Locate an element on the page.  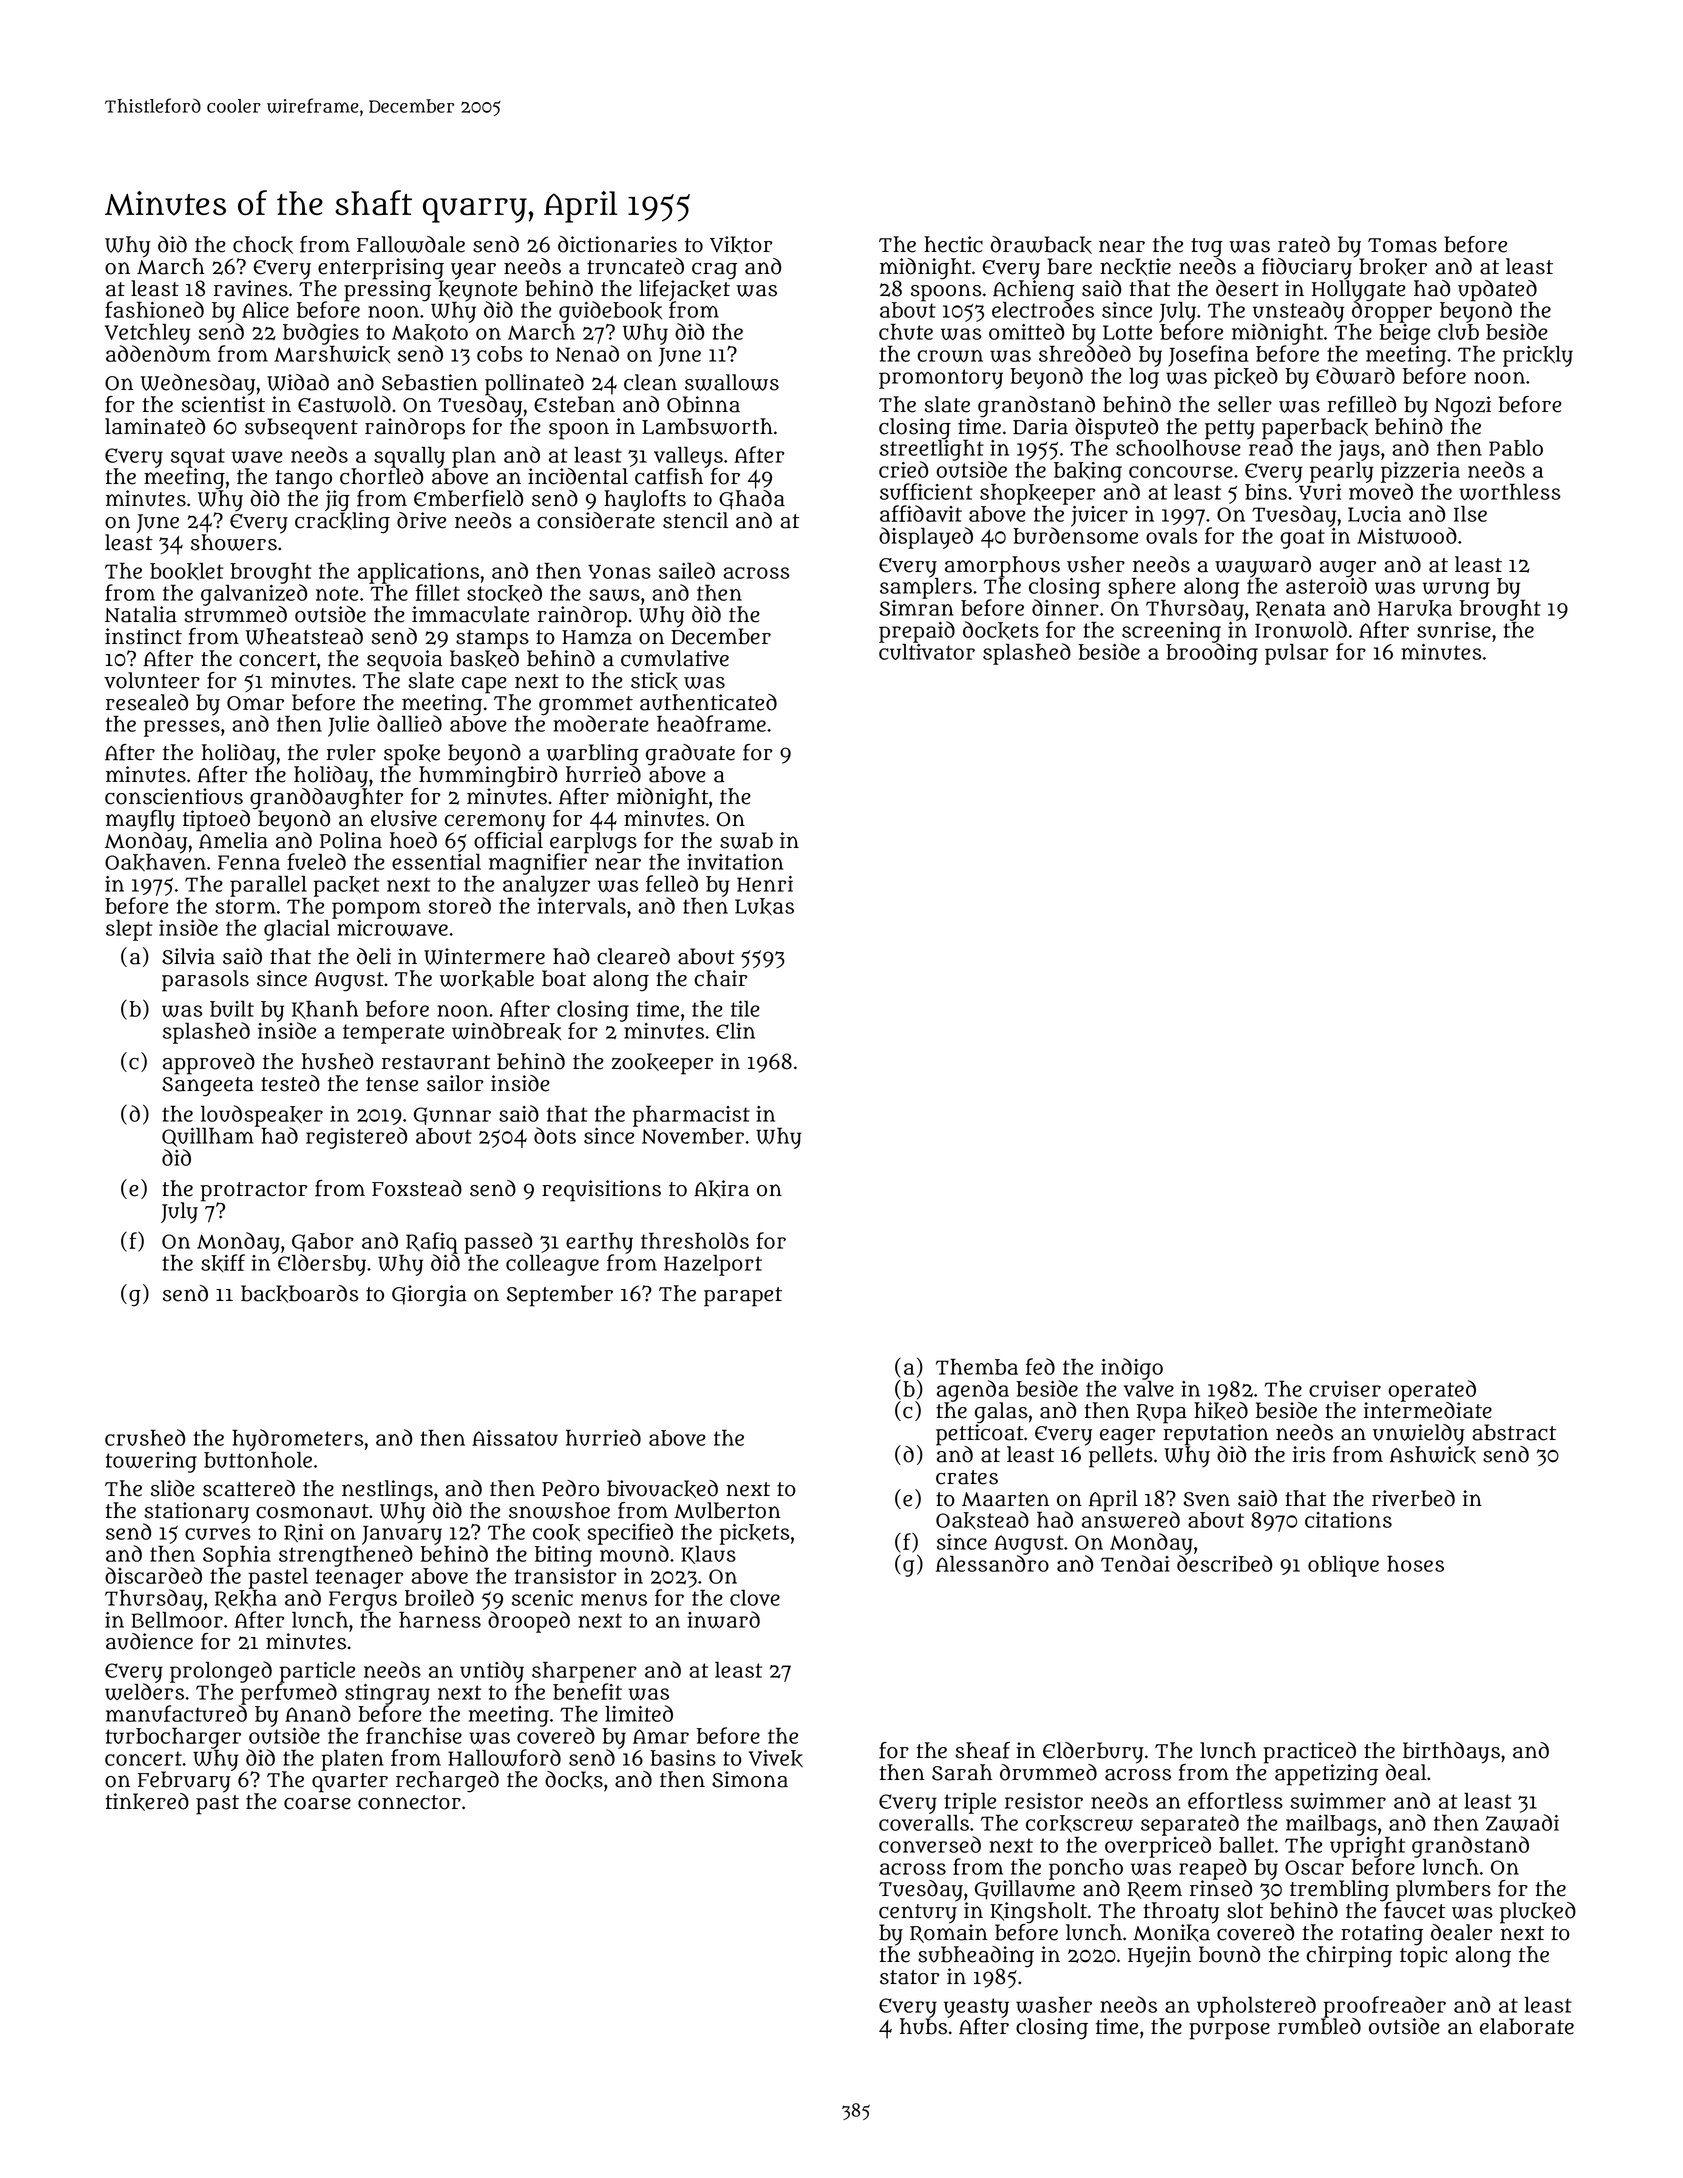
abstract is located at coordinates (1514, 1432).
